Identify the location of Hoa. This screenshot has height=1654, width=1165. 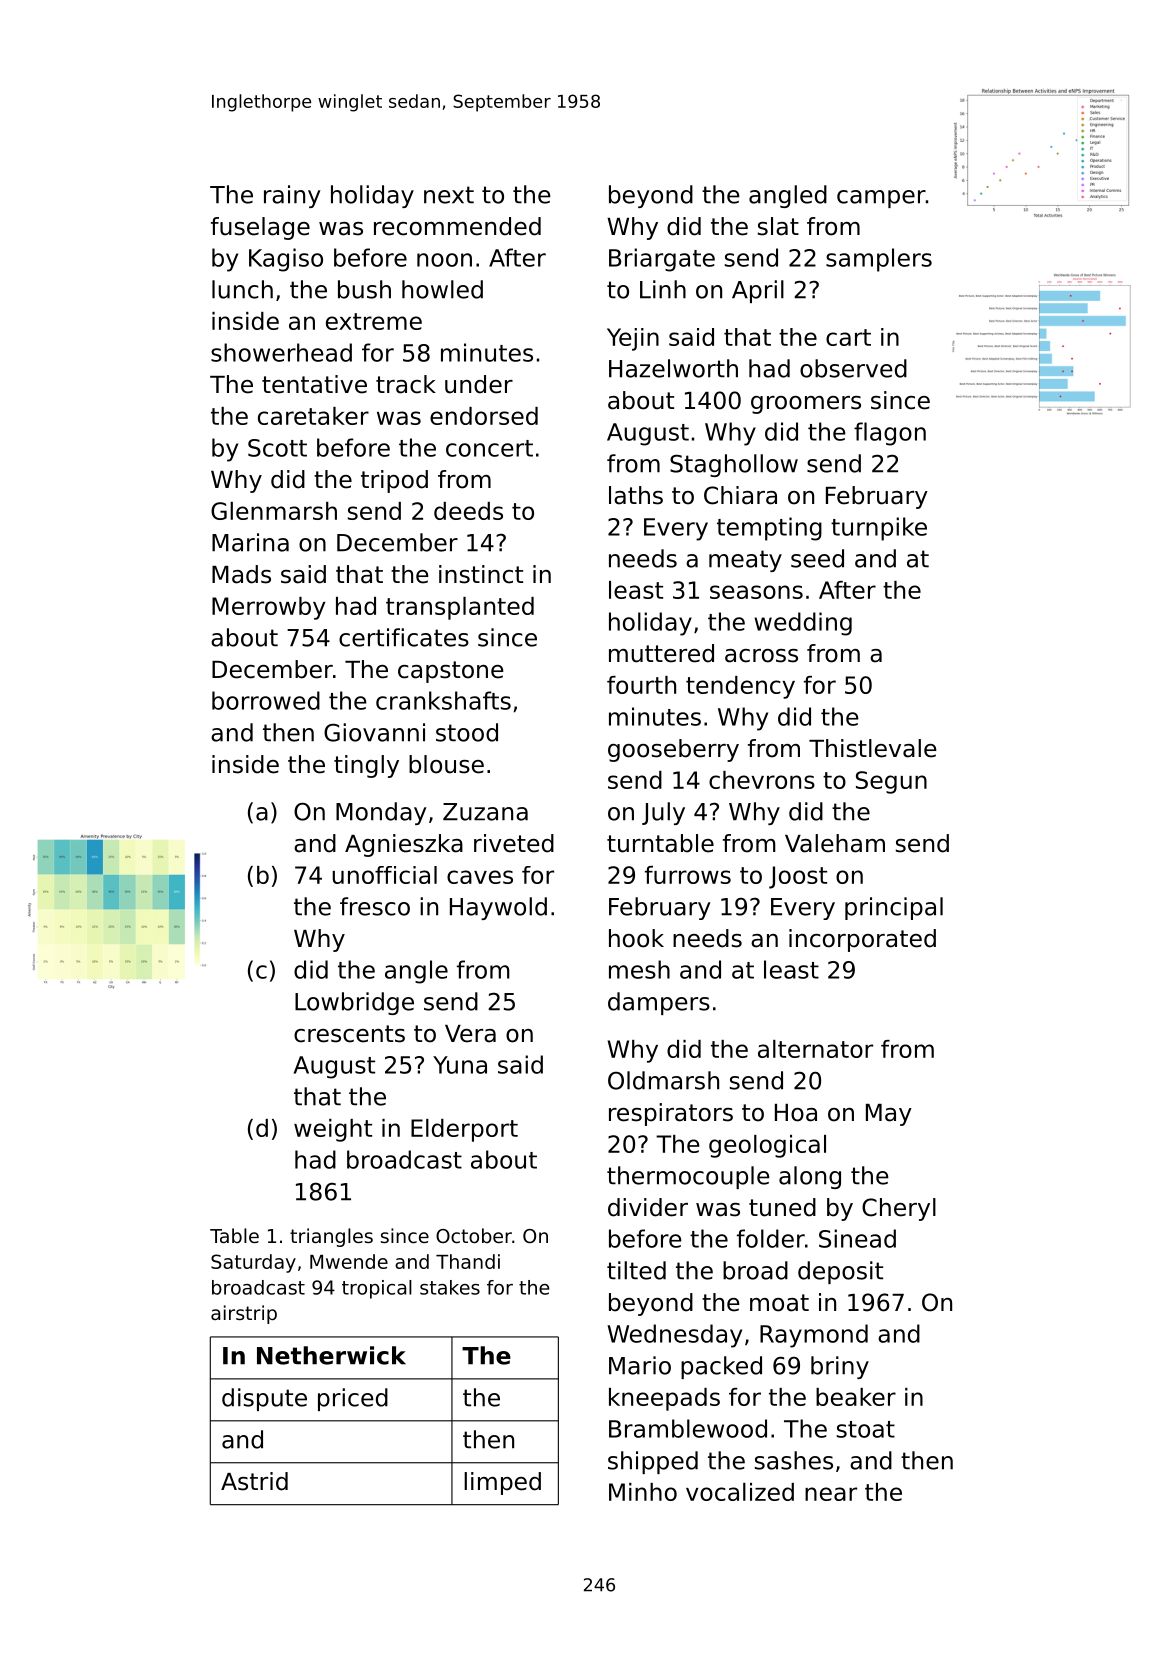
(796, 1113).
